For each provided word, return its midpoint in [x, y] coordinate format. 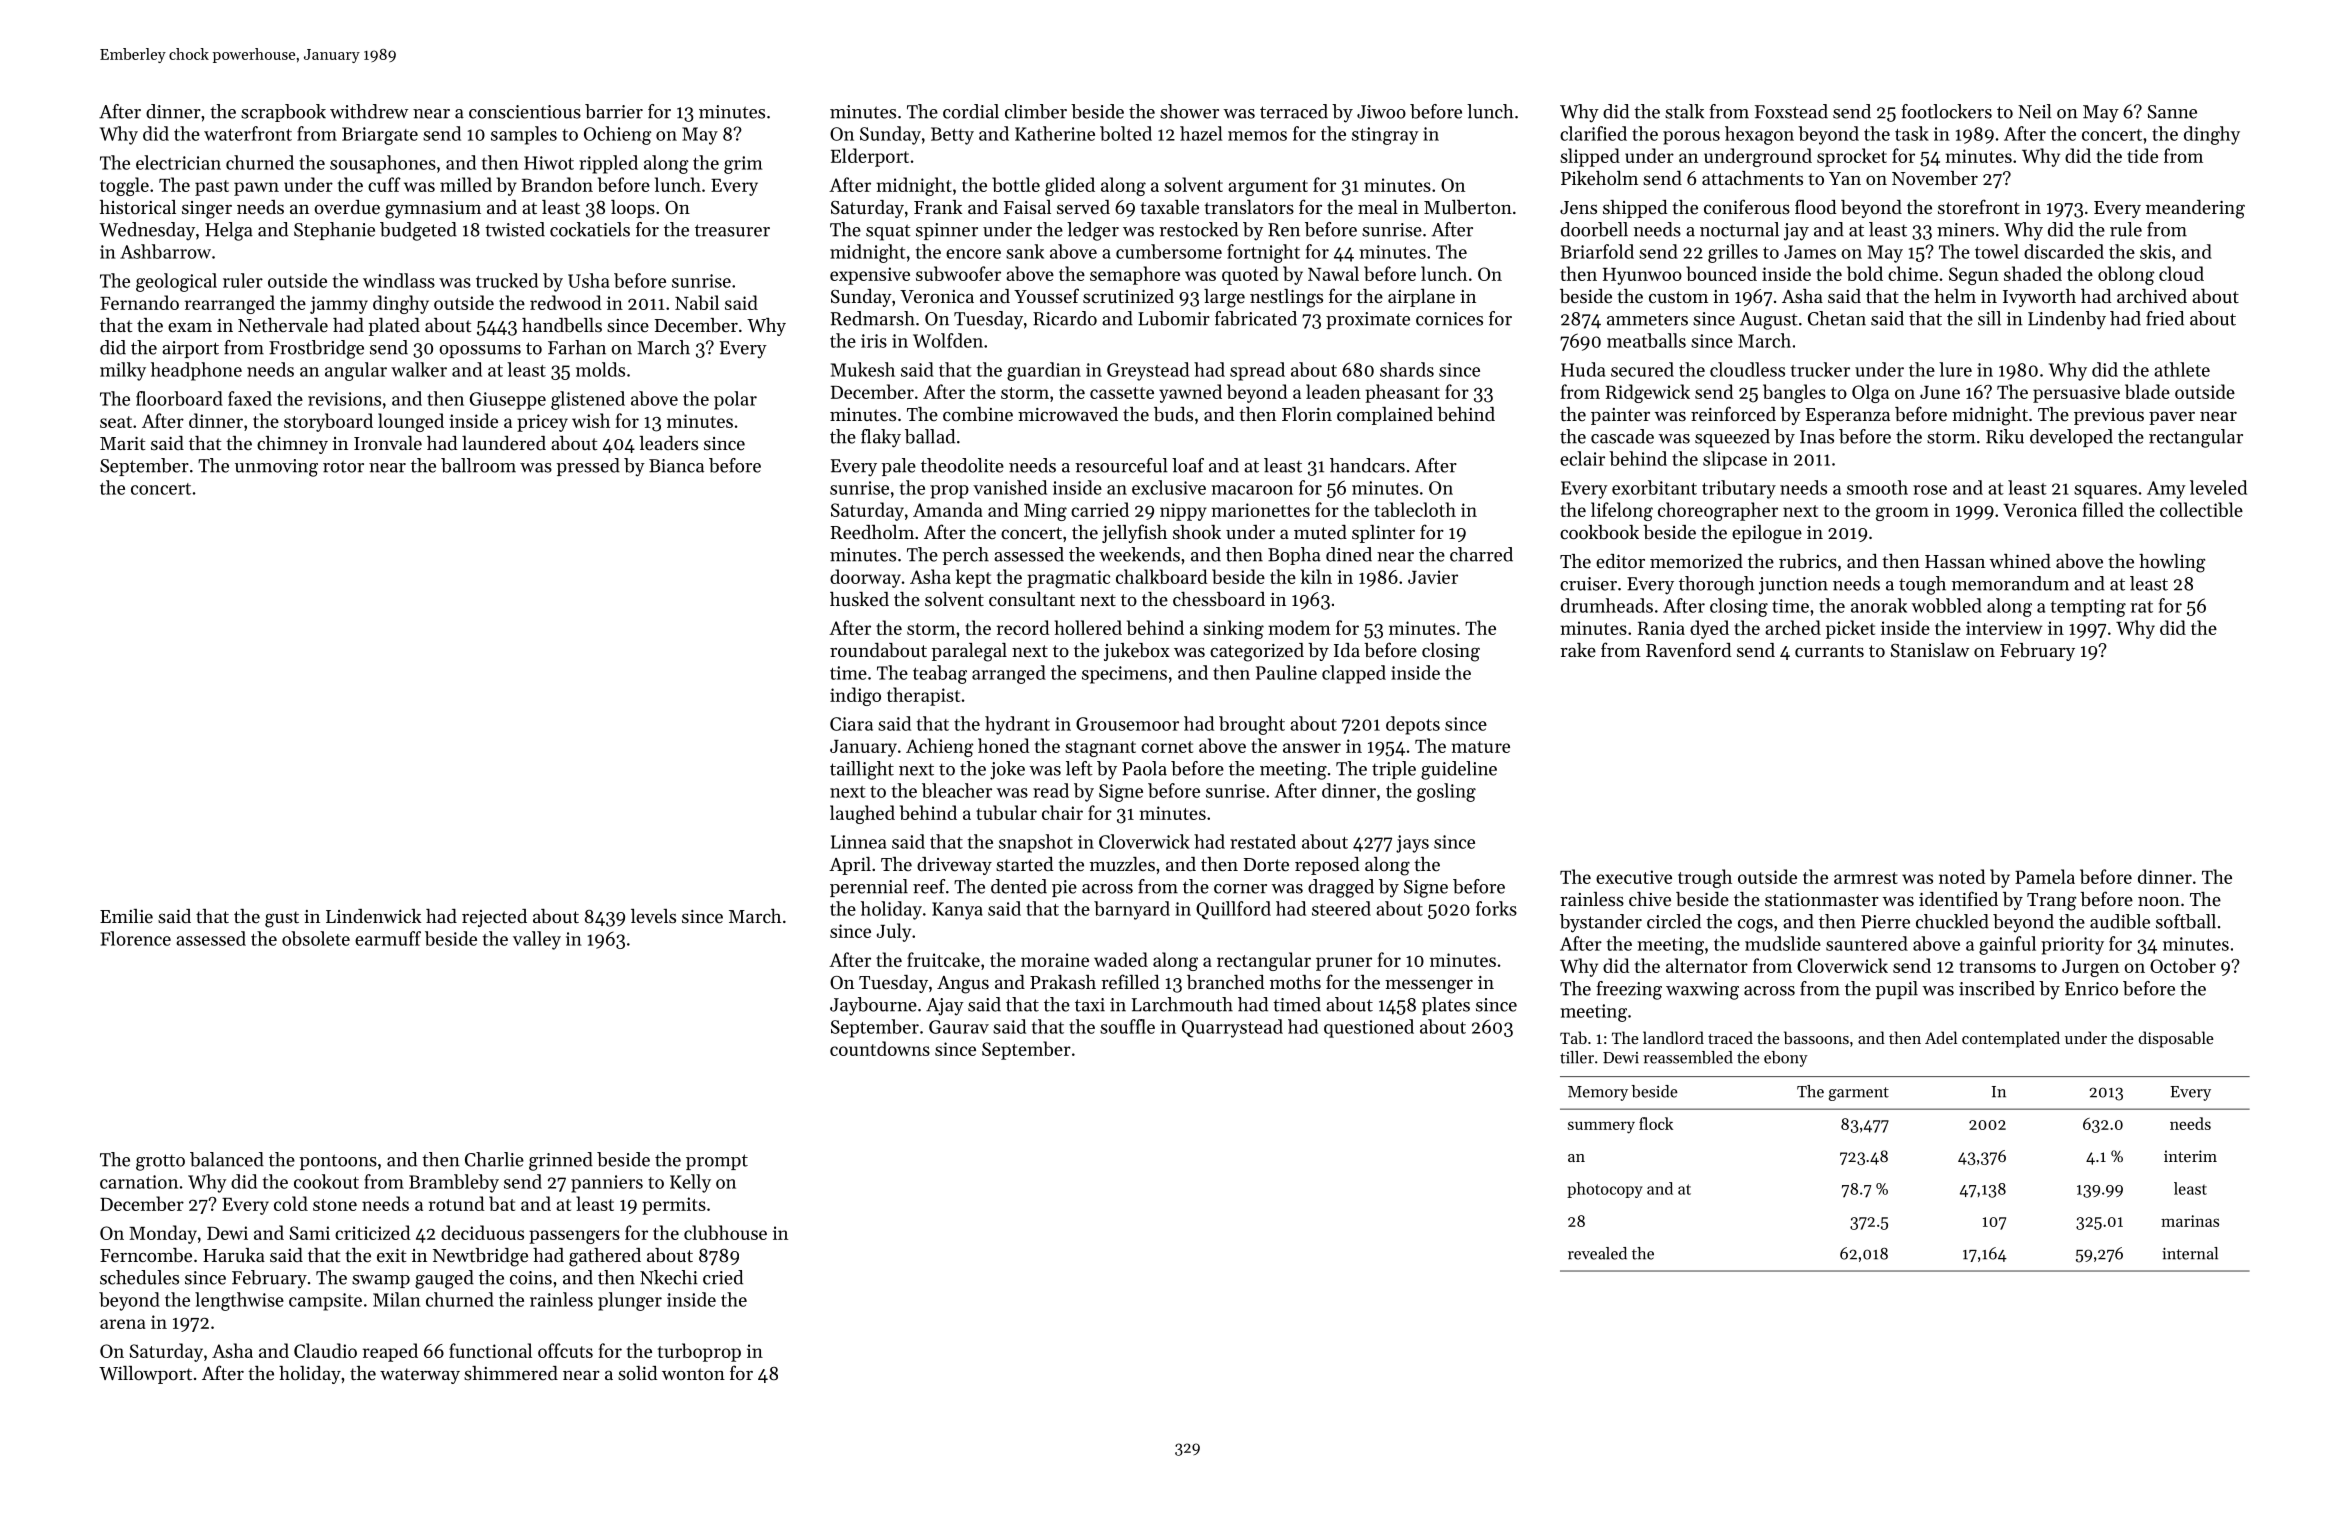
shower [1189, 111]
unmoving [276, 468]
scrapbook [283, 113]
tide [2142, 155]
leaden [1333, 391]
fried [2165, 318]
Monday [163, 1234]
